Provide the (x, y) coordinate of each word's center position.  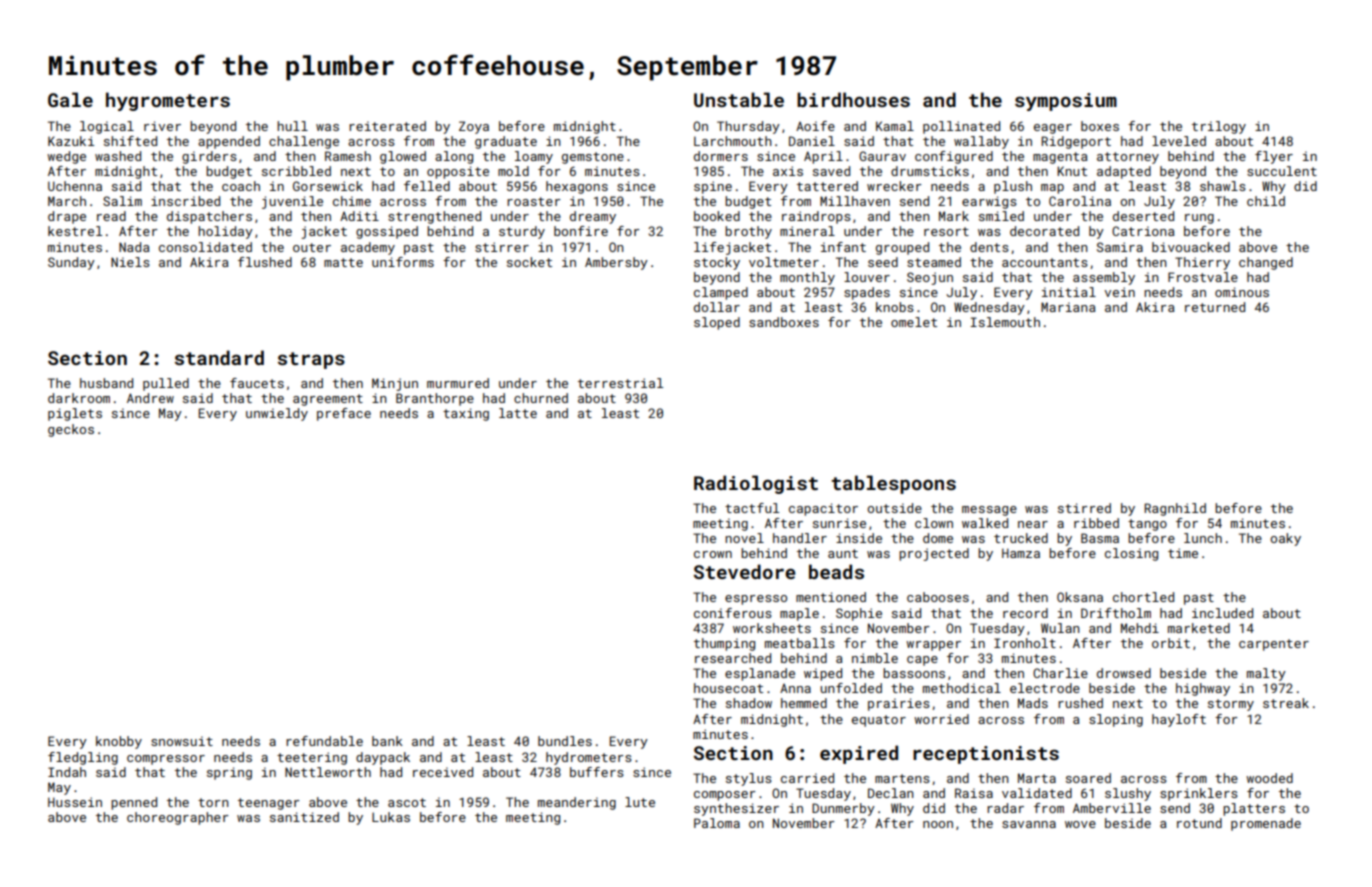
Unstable (739, 99)
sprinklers (1199, 794)
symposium (1066, 102)
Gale (70, 99)
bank (387, 741)
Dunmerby (843, 809)
